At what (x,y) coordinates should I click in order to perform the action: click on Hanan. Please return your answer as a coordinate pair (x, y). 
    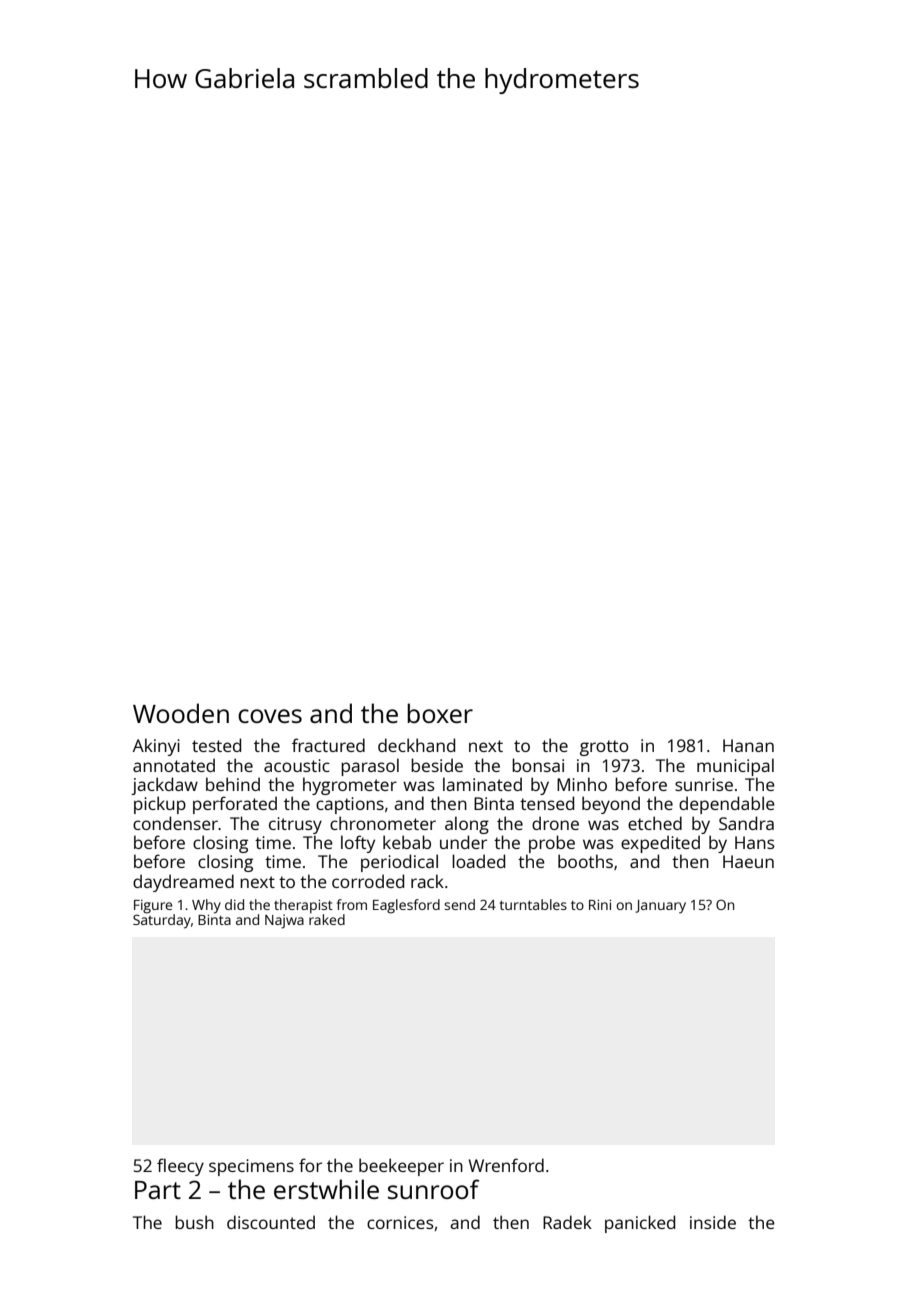
    Looking at the image, I should click on (748, 745).
